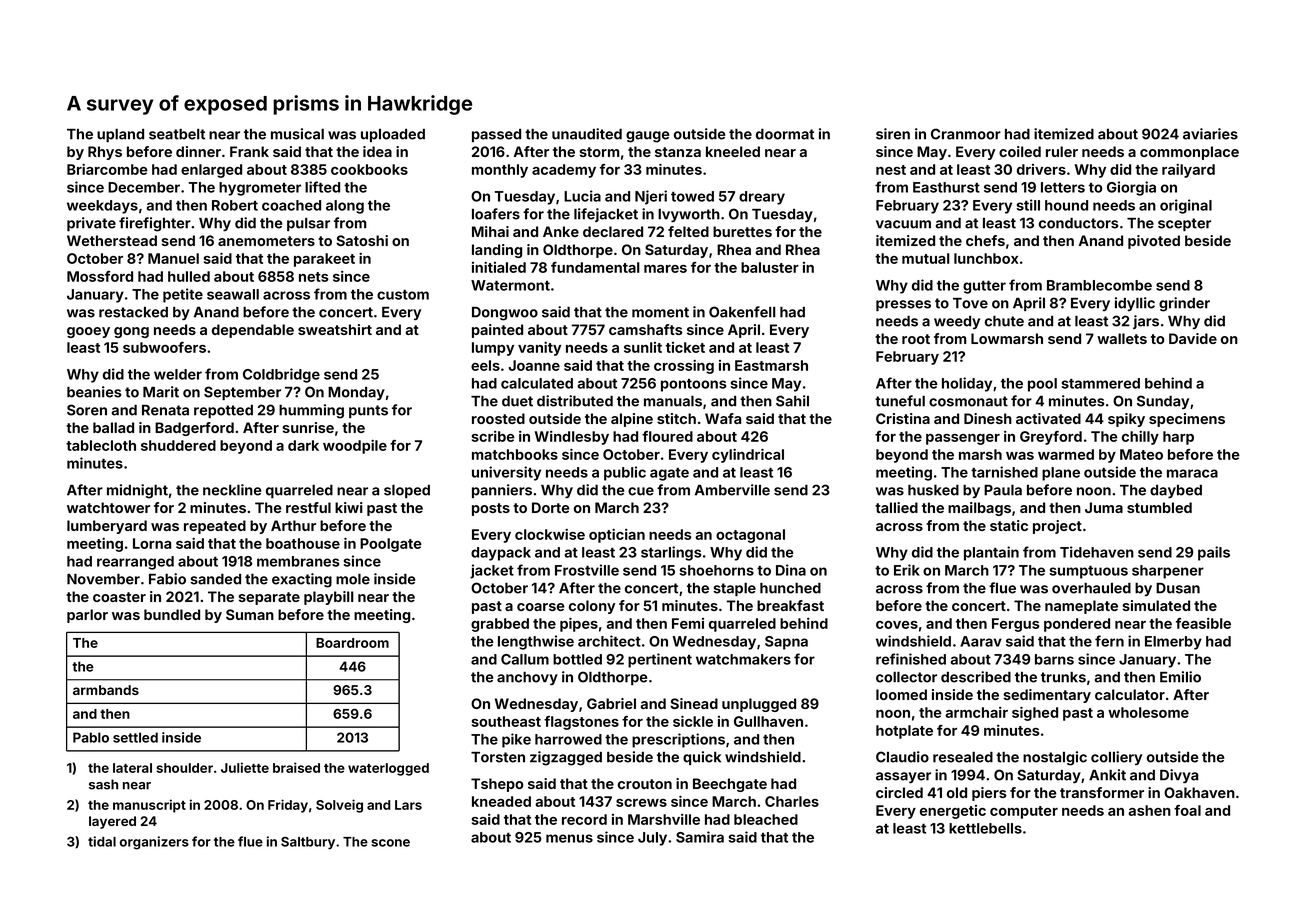 The image size is (1308, 924). I want to click on anemometers, so click(266, 241).
